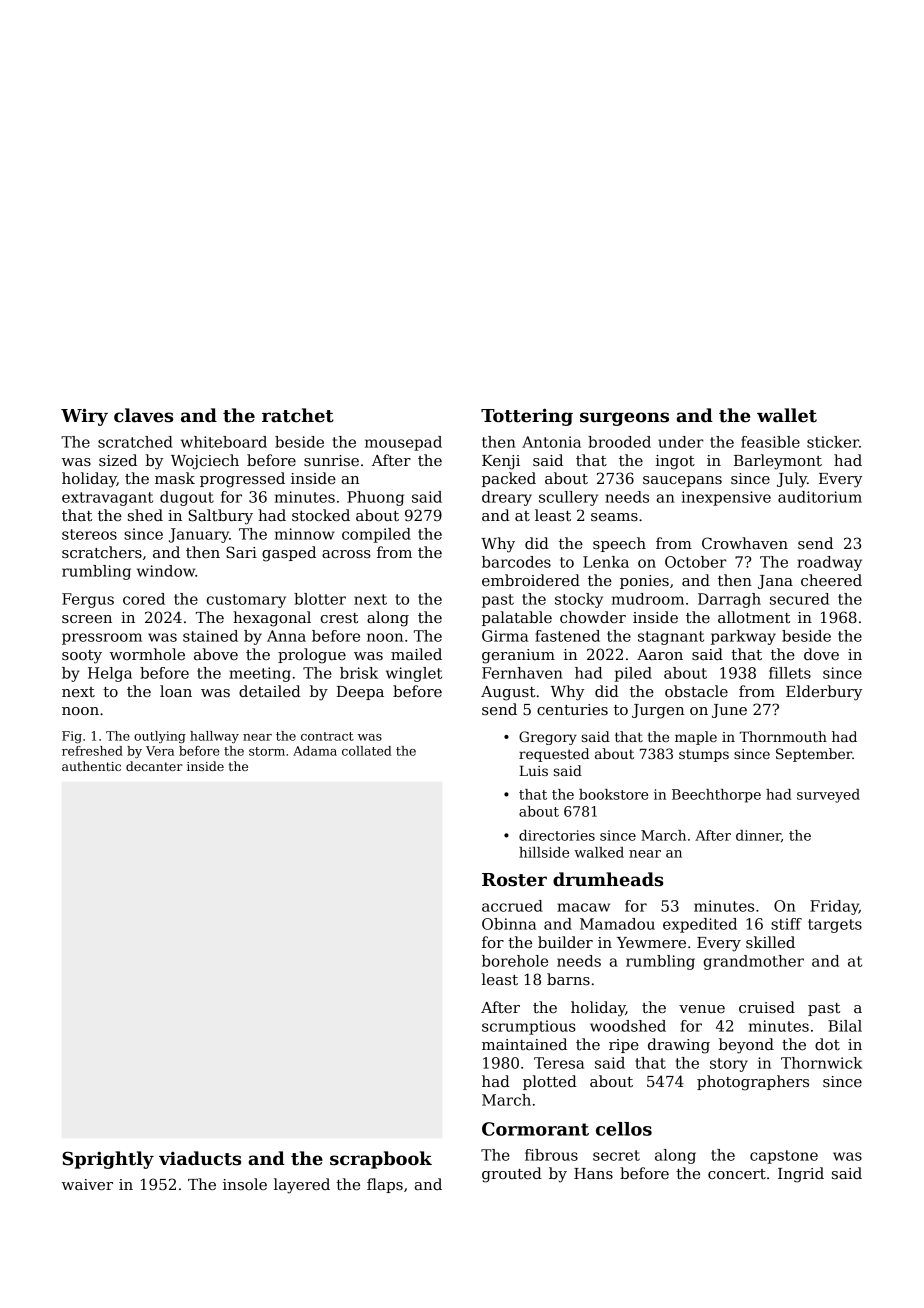 The image size is (924, 1308). I want to click on dinner, so click(758, 835).
